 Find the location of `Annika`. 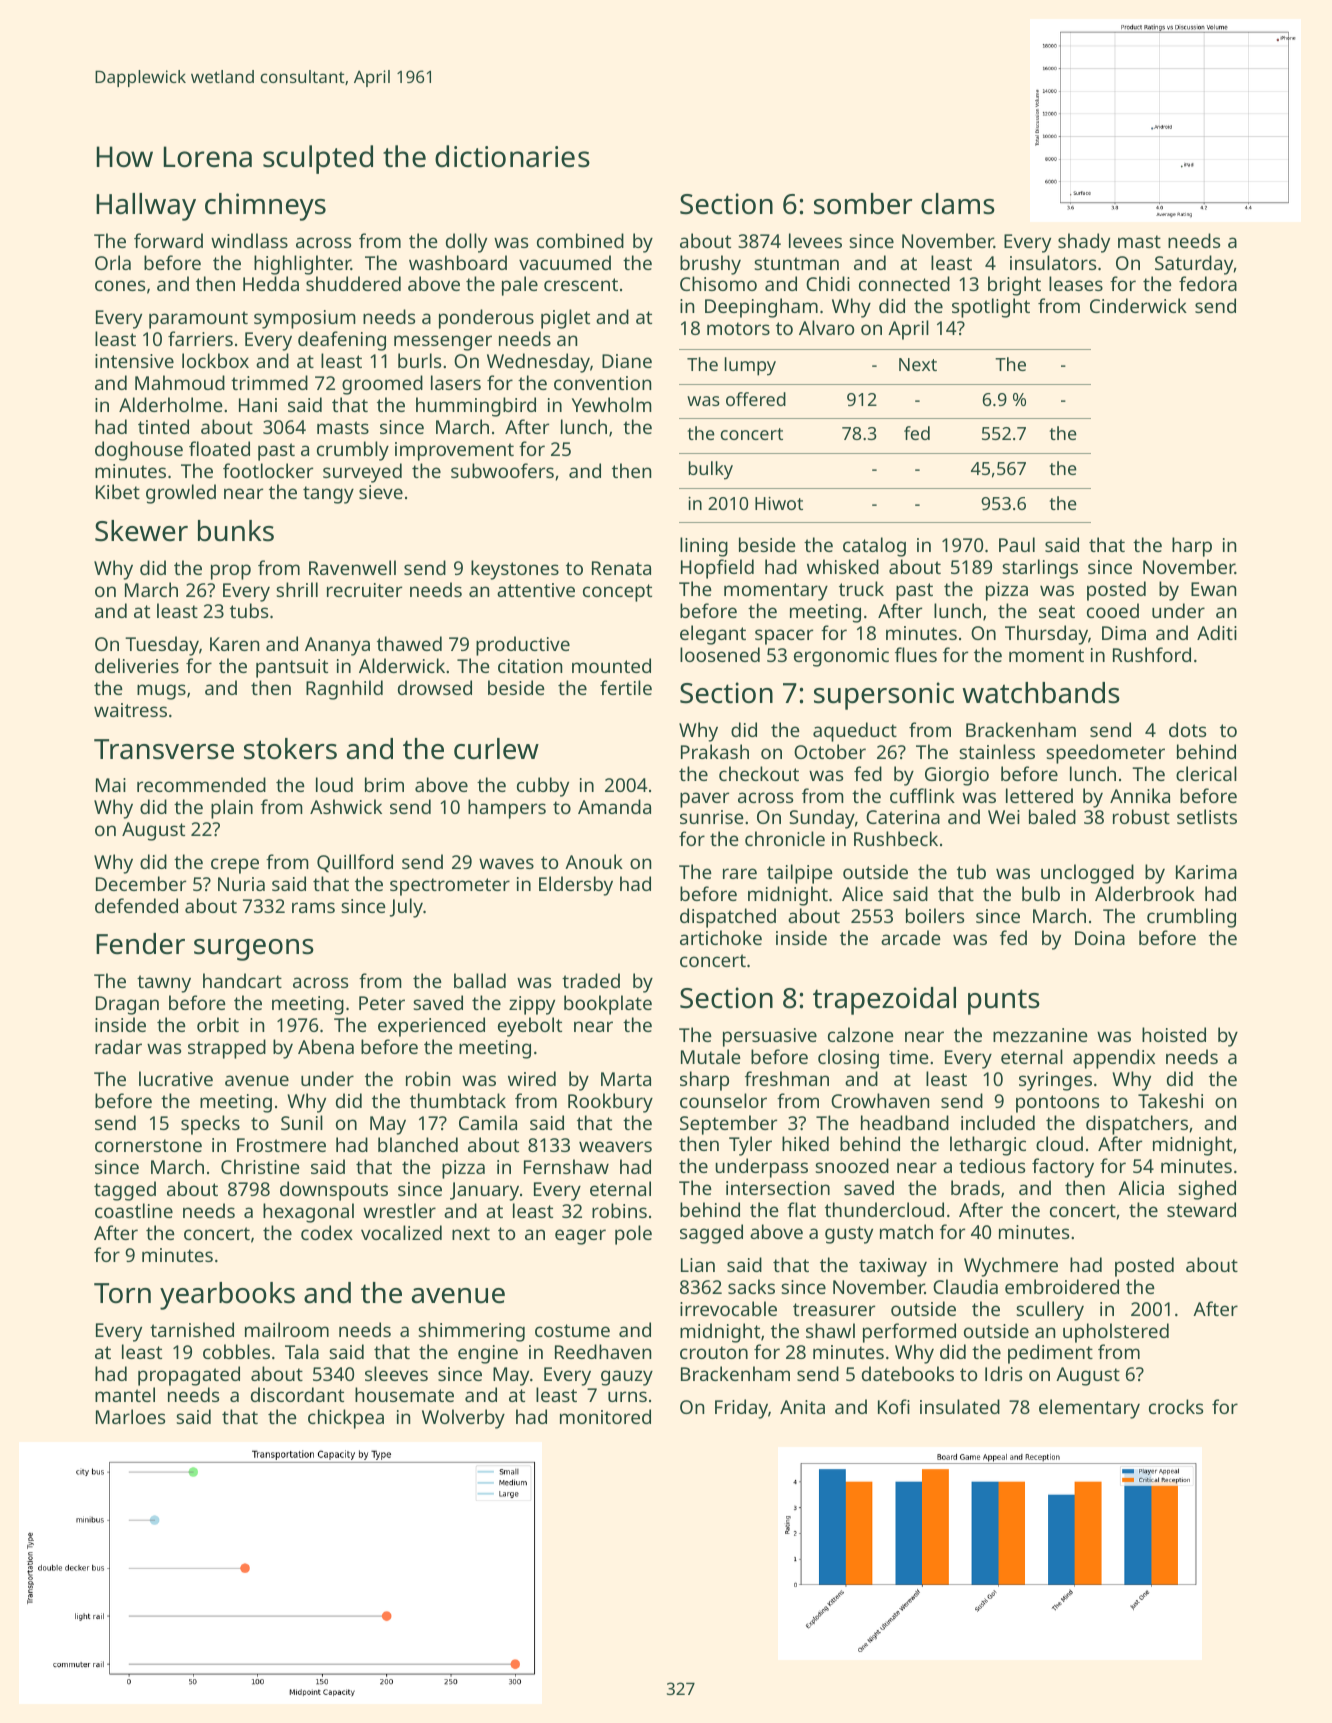

Annika is located at coordinates (1140, 795).
